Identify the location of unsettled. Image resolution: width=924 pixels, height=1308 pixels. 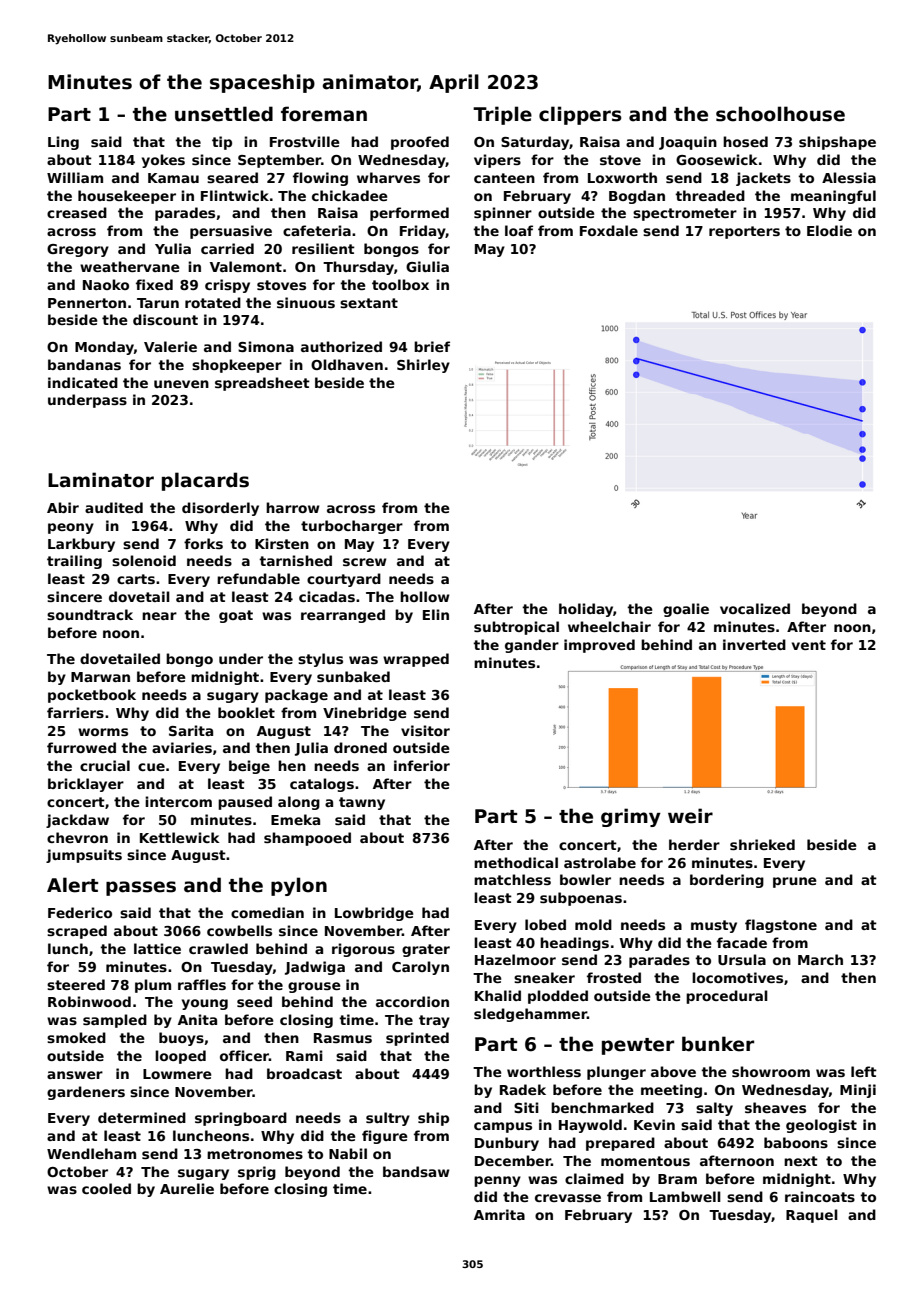
(224, 114).
